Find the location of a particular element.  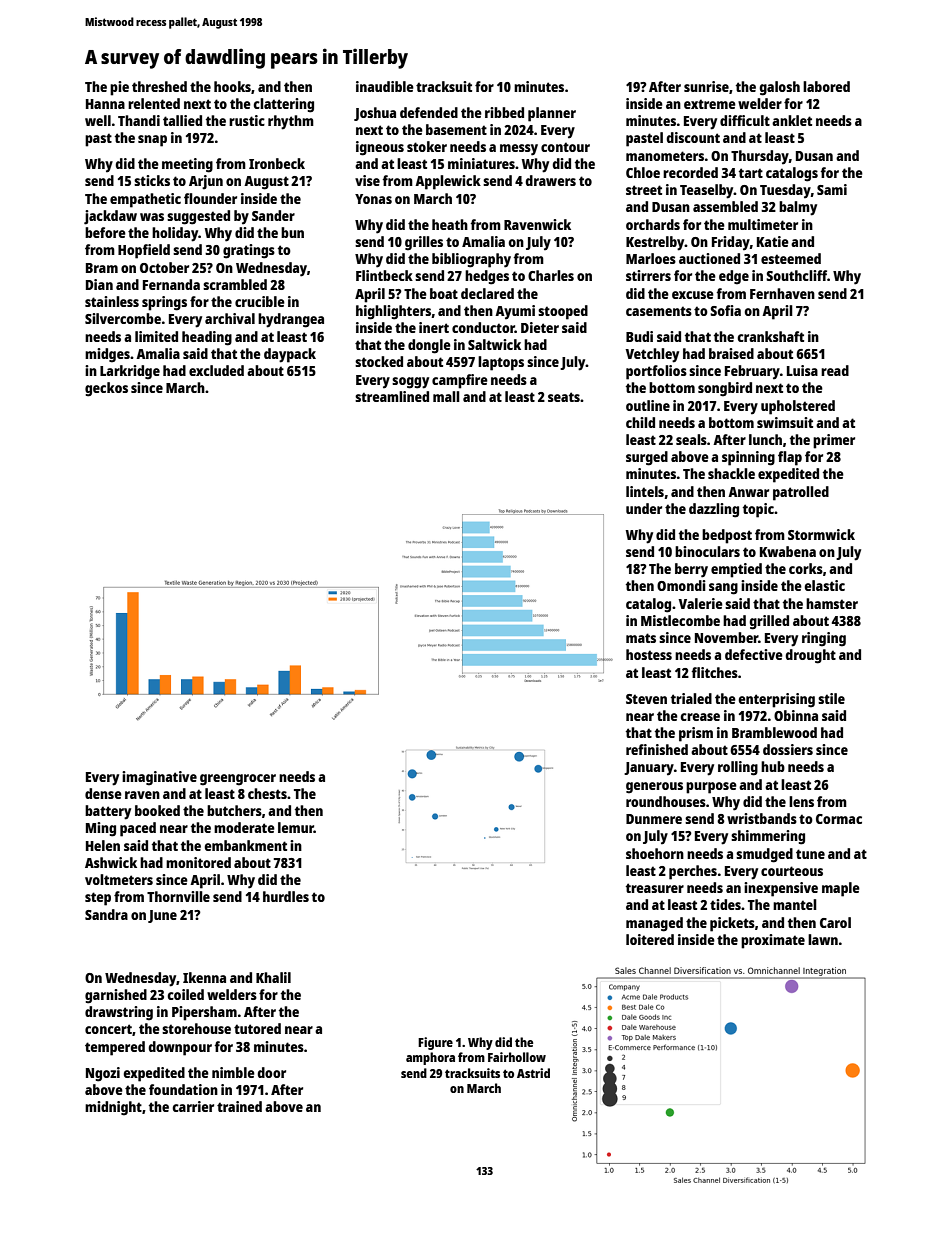

declared is located at coordinates (487, 293).
